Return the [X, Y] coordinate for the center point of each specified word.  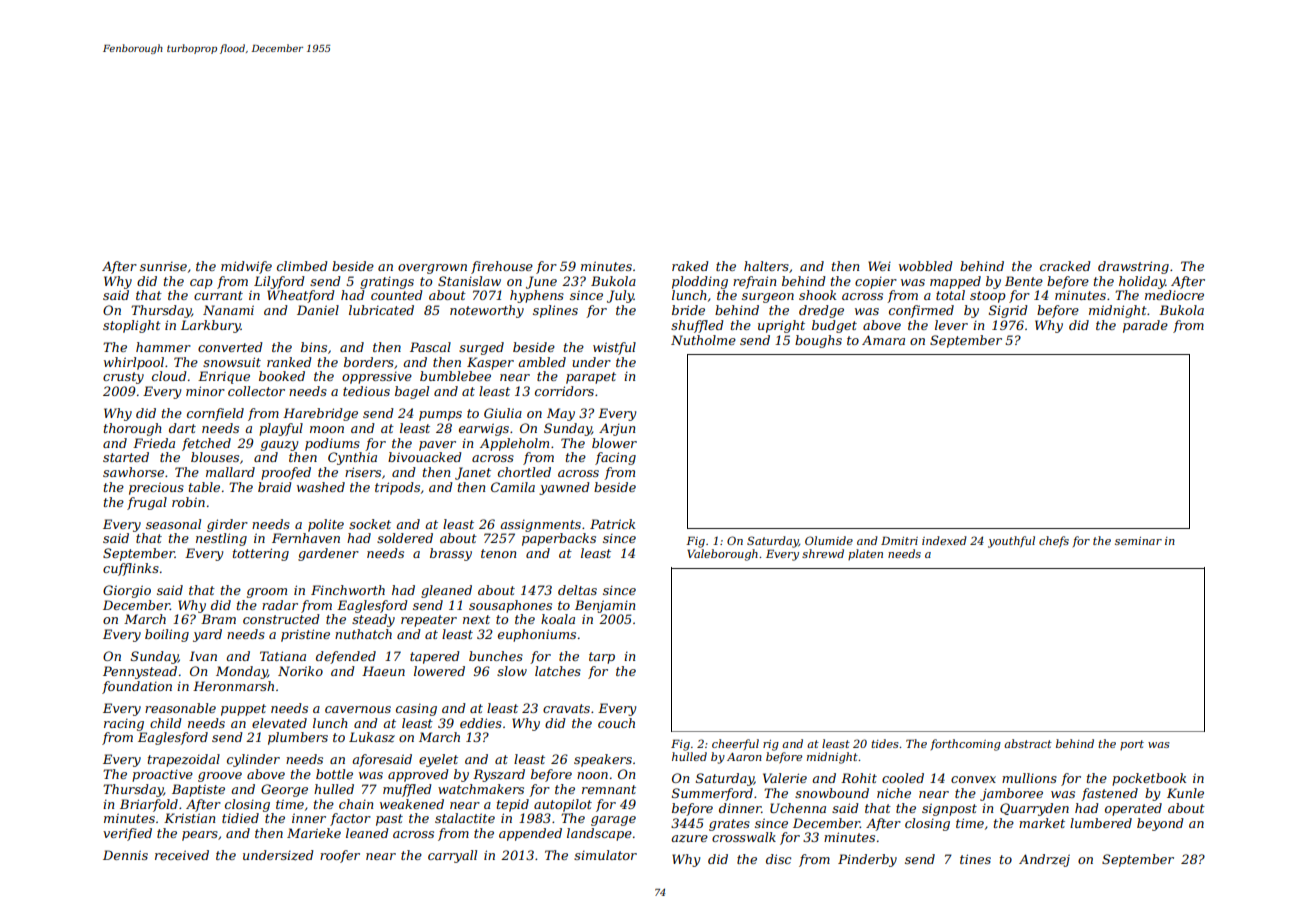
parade [1145, 326]
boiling [167, 635]
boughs [818, 341]
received [182, 855]
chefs [1054, 541]
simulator [605, 855]
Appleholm [514, 444]
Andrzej [1044, 860]
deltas [577, 590]
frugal [147, 503]
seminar [1138, 541]
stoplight [132, 326]
